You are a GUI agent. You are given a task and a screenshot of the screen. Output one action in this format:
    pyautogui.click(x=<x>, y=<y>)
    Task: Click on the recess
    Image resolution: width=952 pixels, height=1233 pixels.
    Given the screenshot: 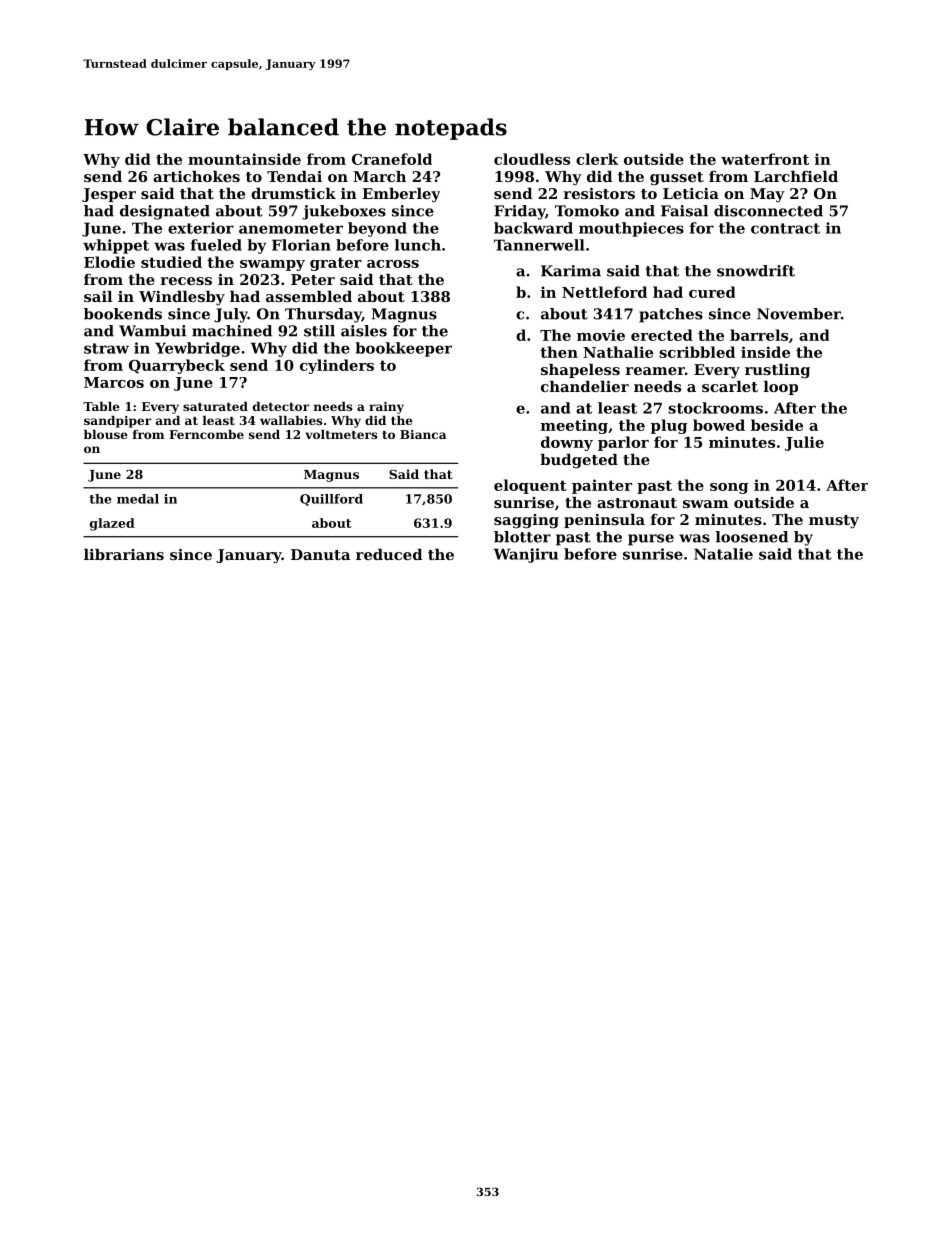 What is the action you would take?
    pyautogui.click(x=186, y=281)
